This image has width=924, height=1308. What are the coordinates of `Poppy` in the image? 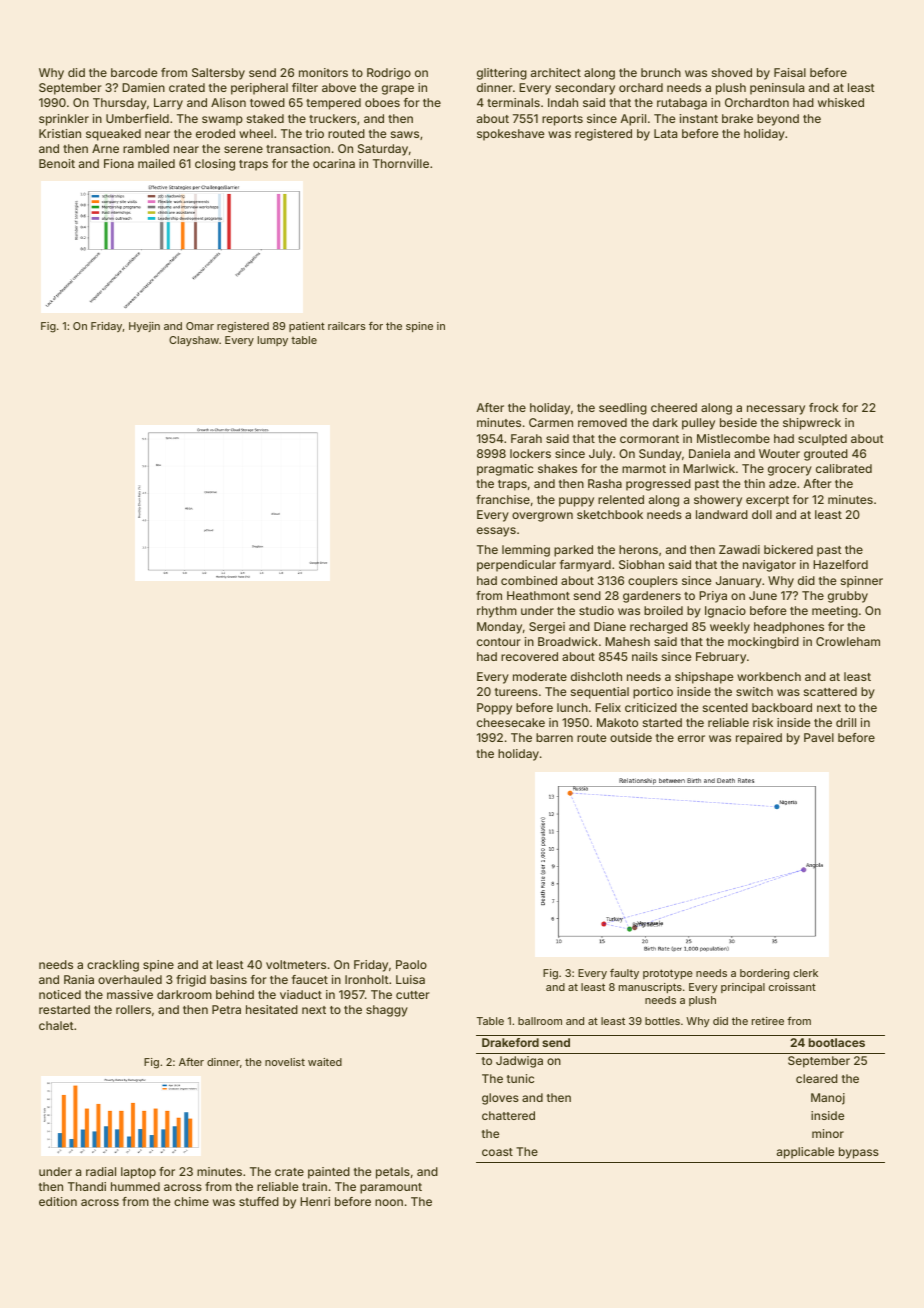 It's located at (494, 709).
